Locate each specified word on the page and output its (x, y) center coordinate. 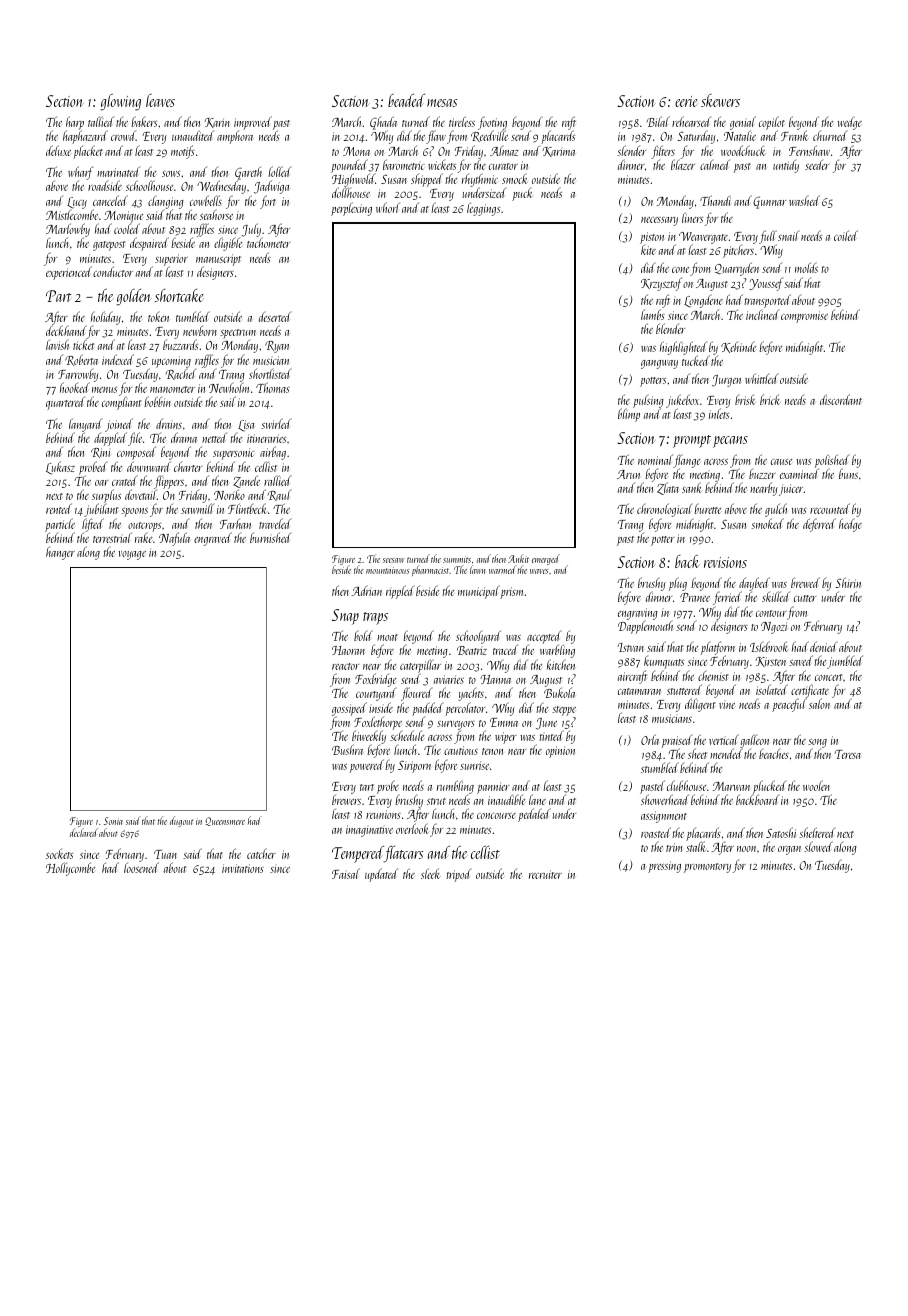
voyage (132, 555)
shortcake (179, 295)
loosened (141, 867)
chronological (665, 510)
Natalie (740, 136)
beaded (406, 100)
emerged (546, 559)
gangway (659, 364)
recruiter (545, 874)
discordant (841, 399)
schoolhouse (149, 185)
